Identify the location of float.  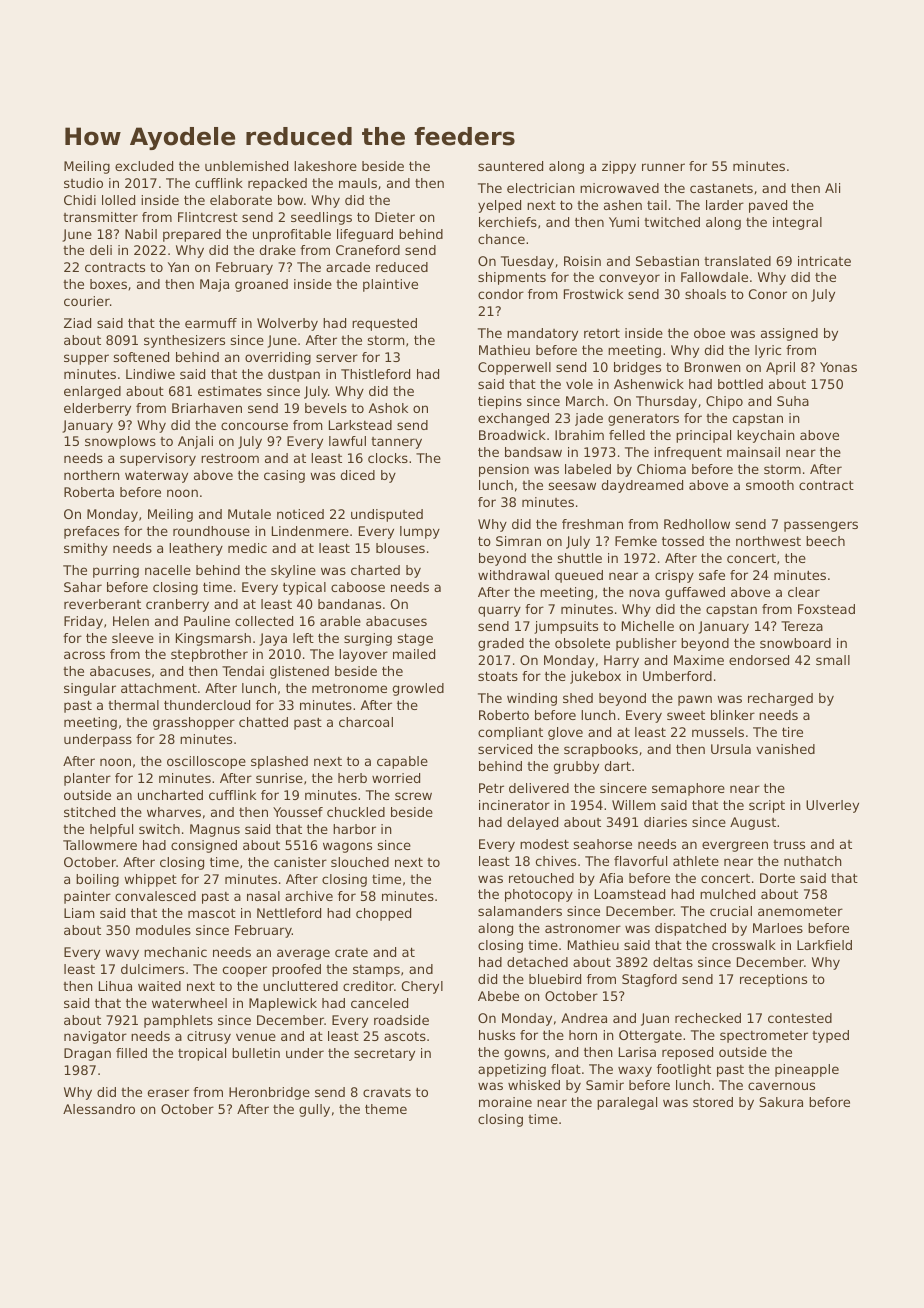
(566, 1069).
